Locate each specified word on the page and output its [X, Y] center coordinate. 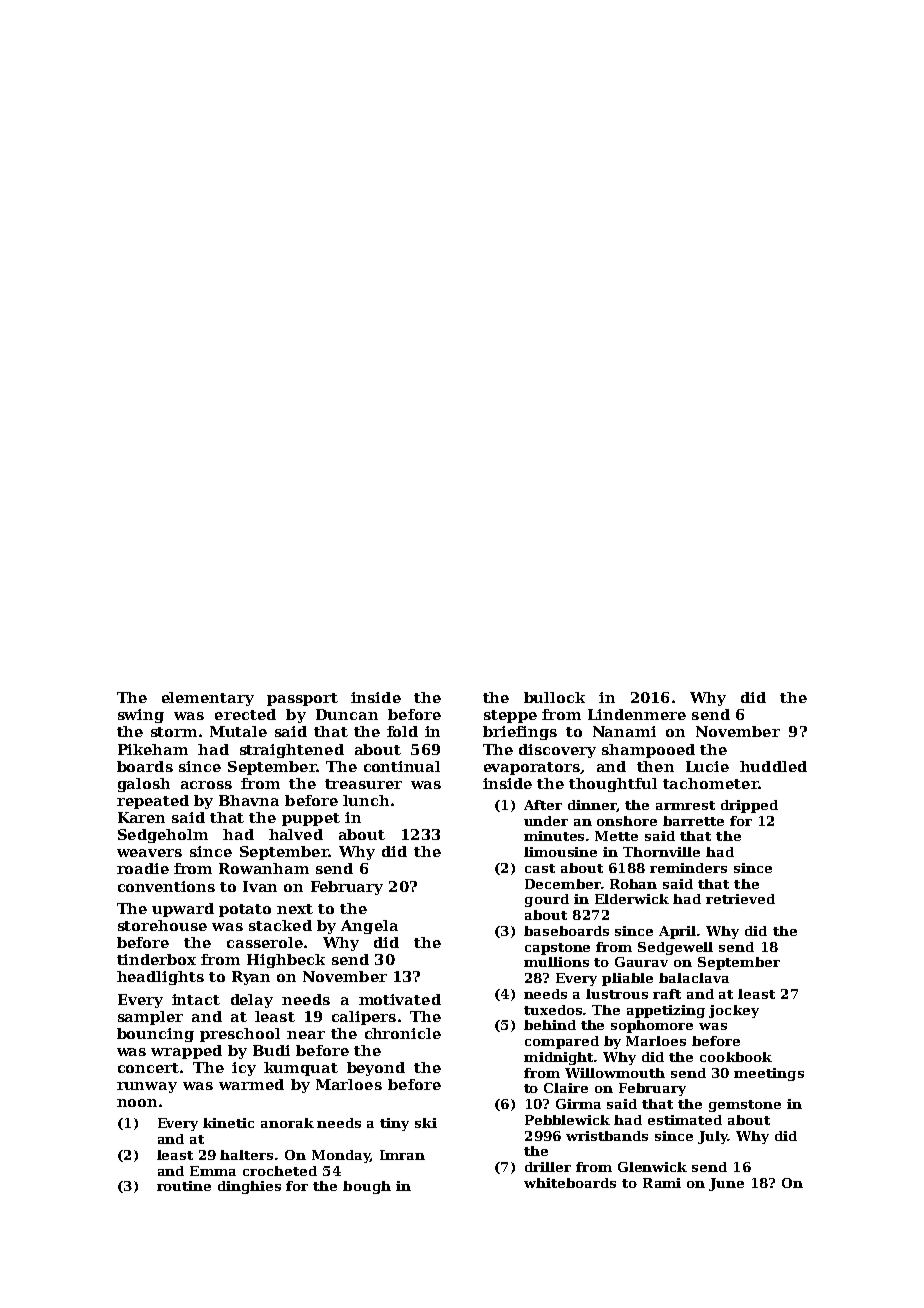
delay [252, 1001]
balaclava [694, 978]
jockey [734, 1011]
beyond [376, 1069]
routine [184, 1186]
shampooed [648, 751]
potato [245, 910]
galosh [144, 785]
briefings [520, 733]
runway [147, 1087]
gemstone [745, 1106]
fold [402, 731]
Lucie [707, 766]
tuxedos [553, 1010]
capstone [557, 949]
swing [141, 716]
